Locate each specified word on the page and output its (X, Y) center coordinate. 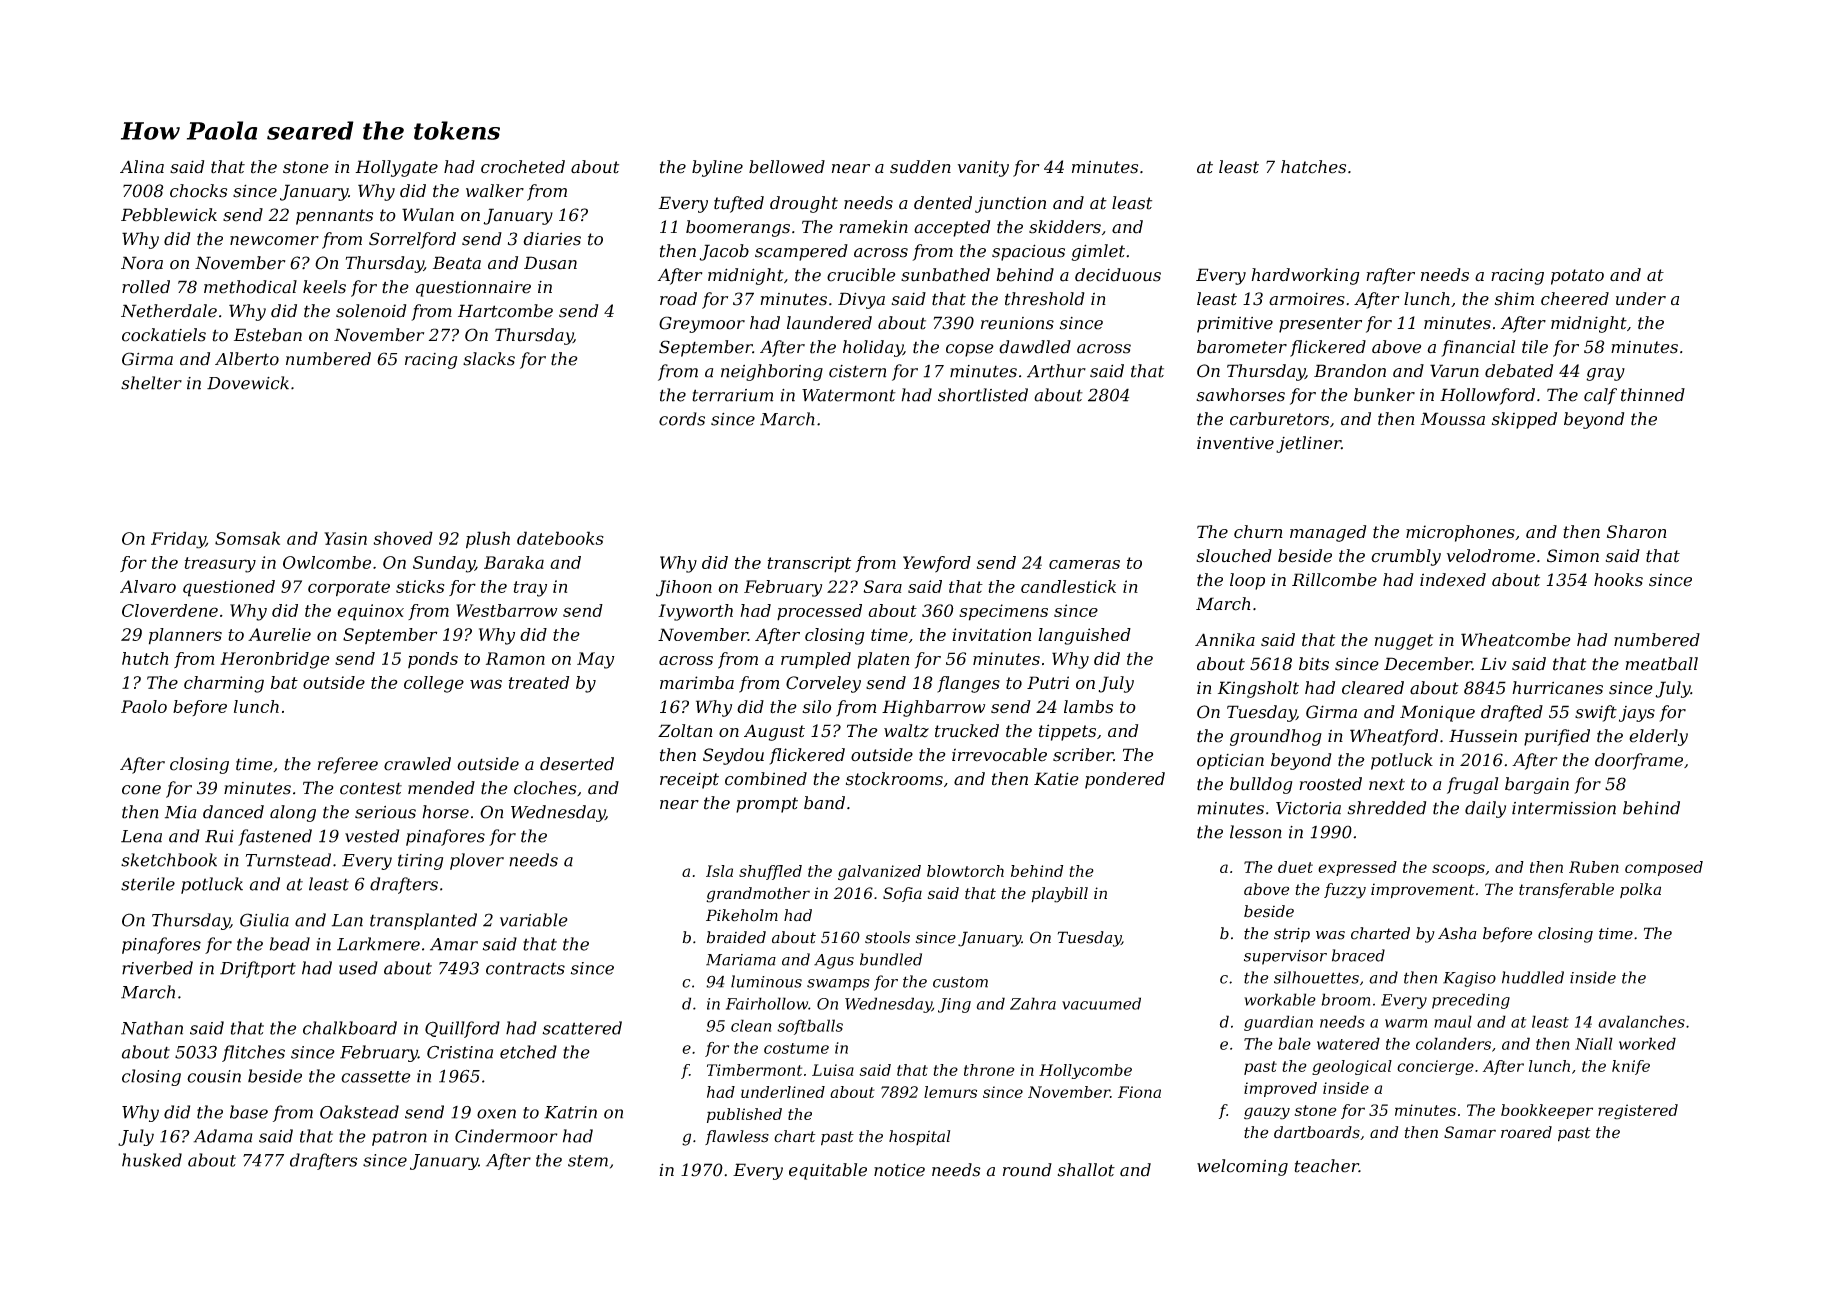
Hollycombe (1085, 1071)
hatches (1313, 167)
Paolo (144, 706)
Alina (142, 167)
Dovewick (248, 383)
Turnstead (288, 860)
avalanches (1641, 1021)
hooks (1618, 580)
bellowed (787, 167)
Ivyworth (695, 612)
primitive (1235, 325)
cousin (214, 1076)
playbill (1059, 895)
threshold (1045, 299)
